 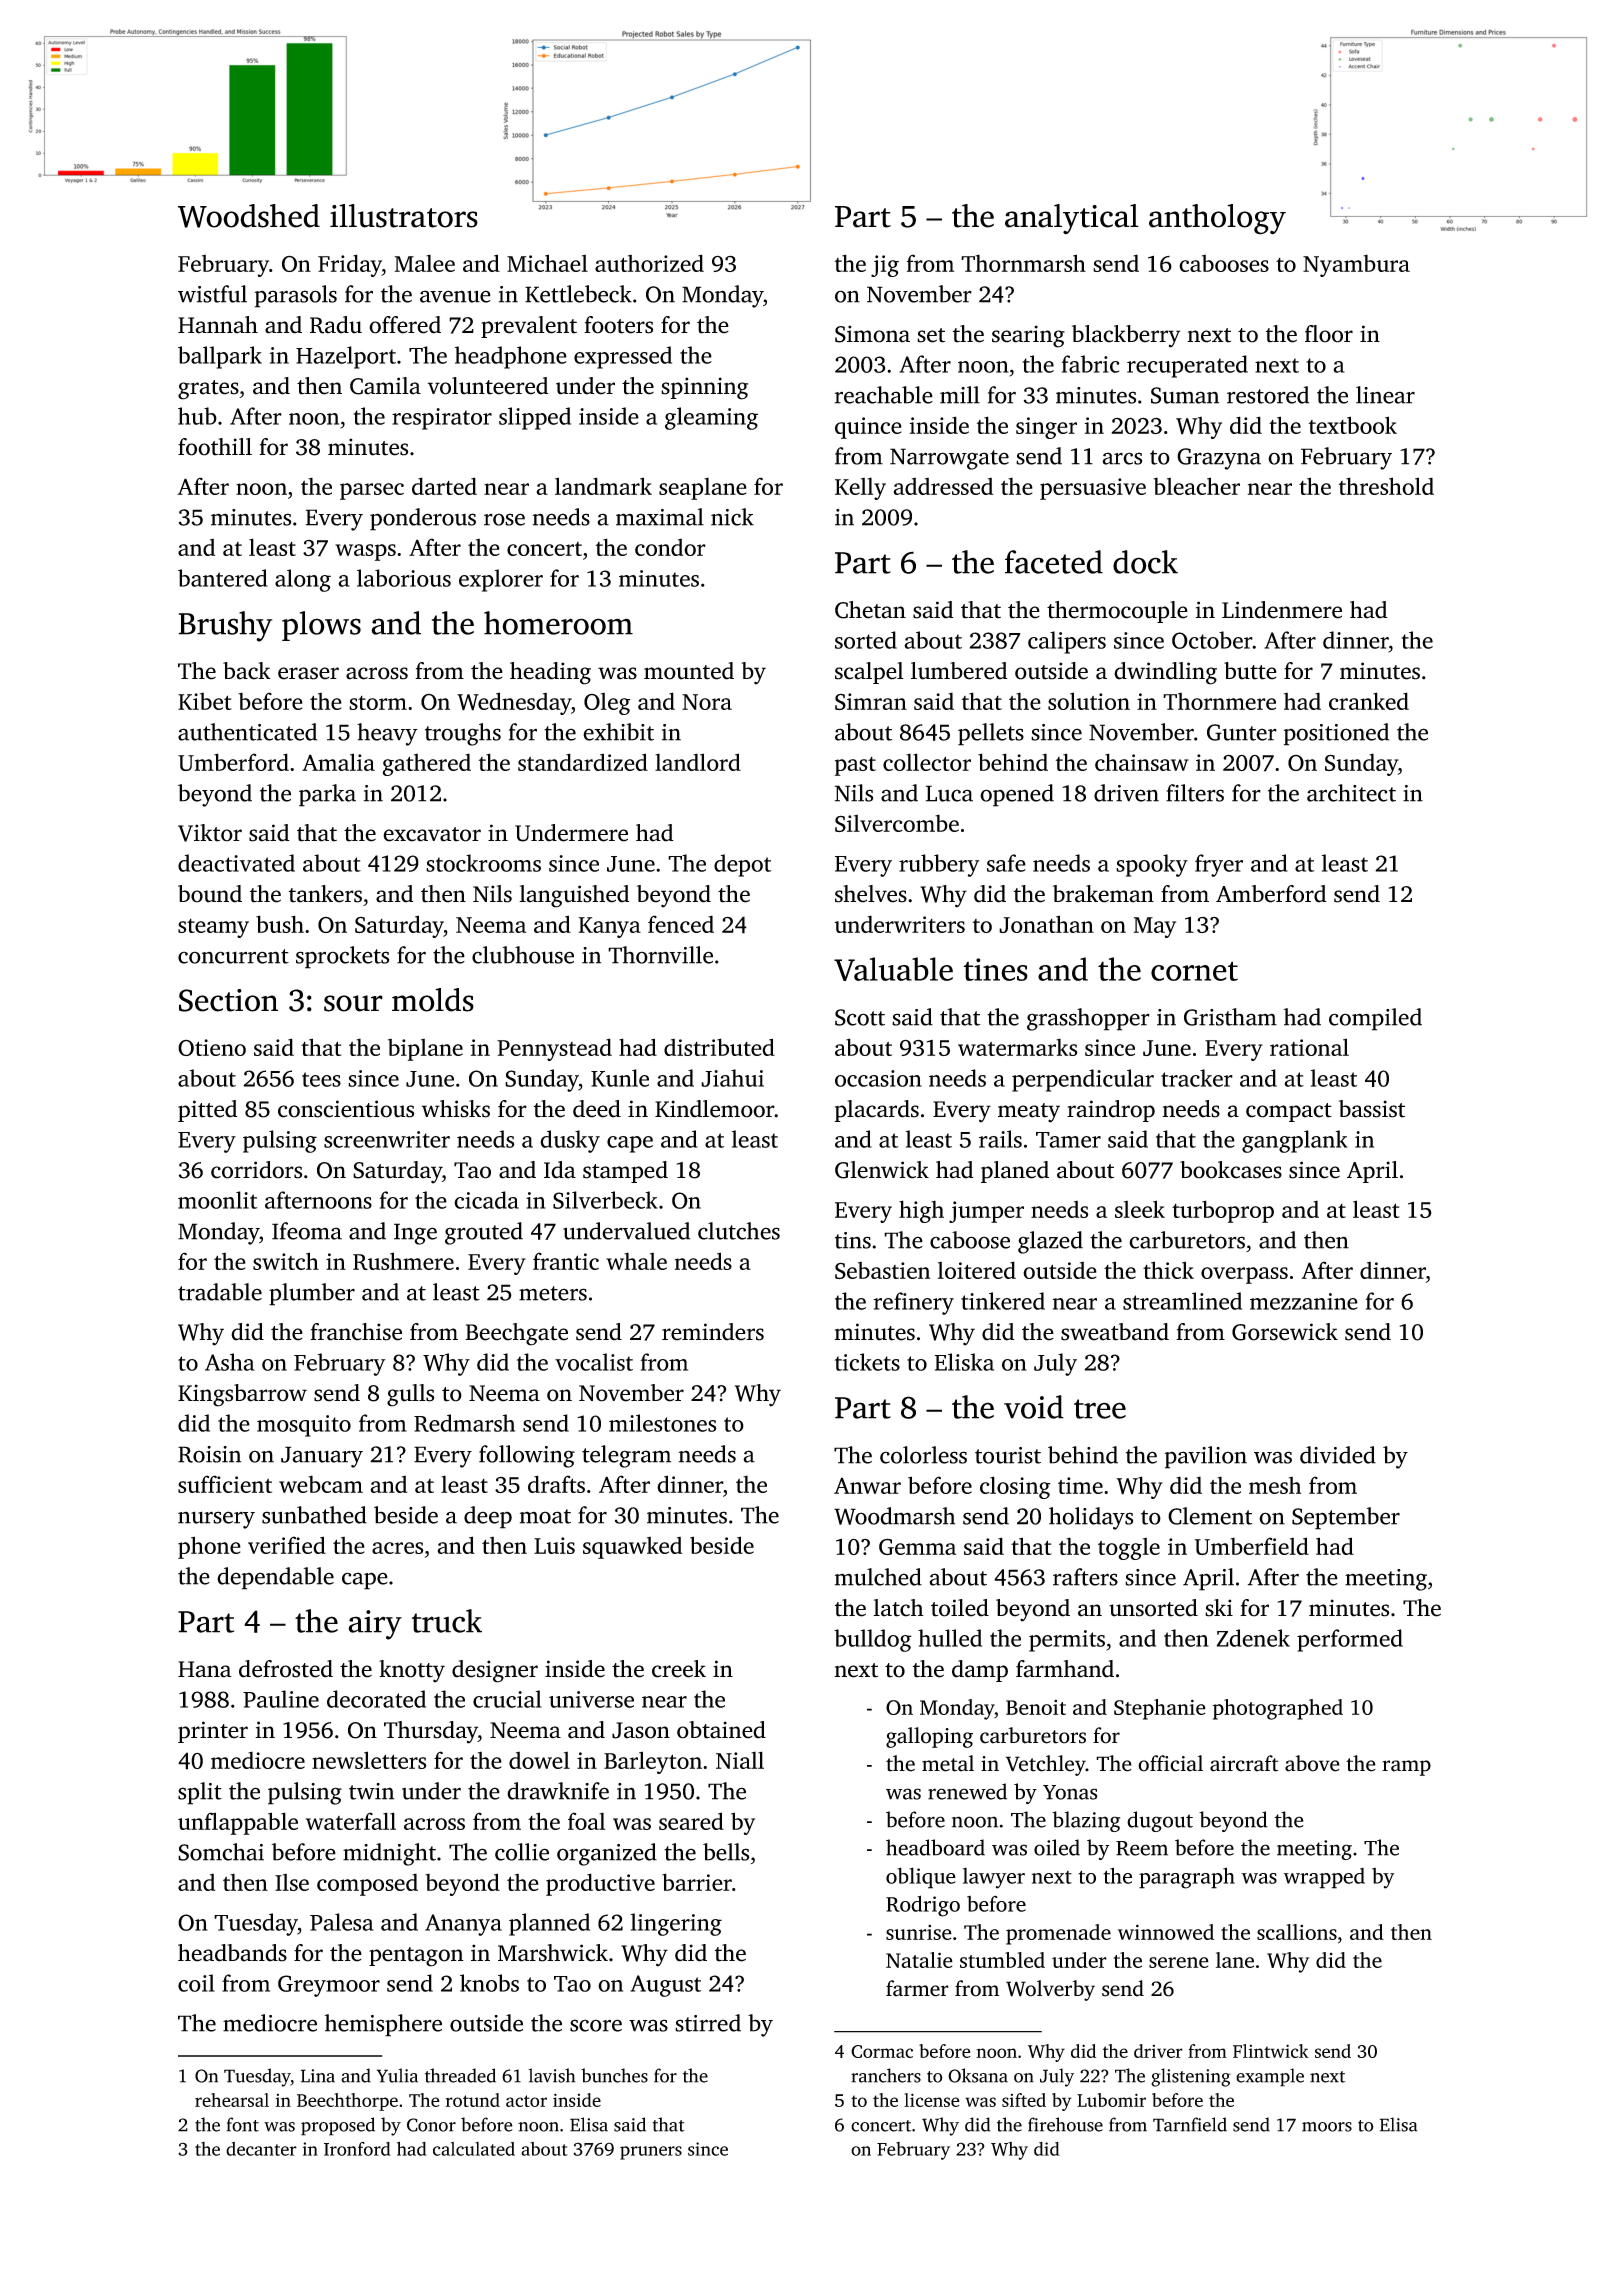 I want to click on Niall, so click(x=740, y=1760).
